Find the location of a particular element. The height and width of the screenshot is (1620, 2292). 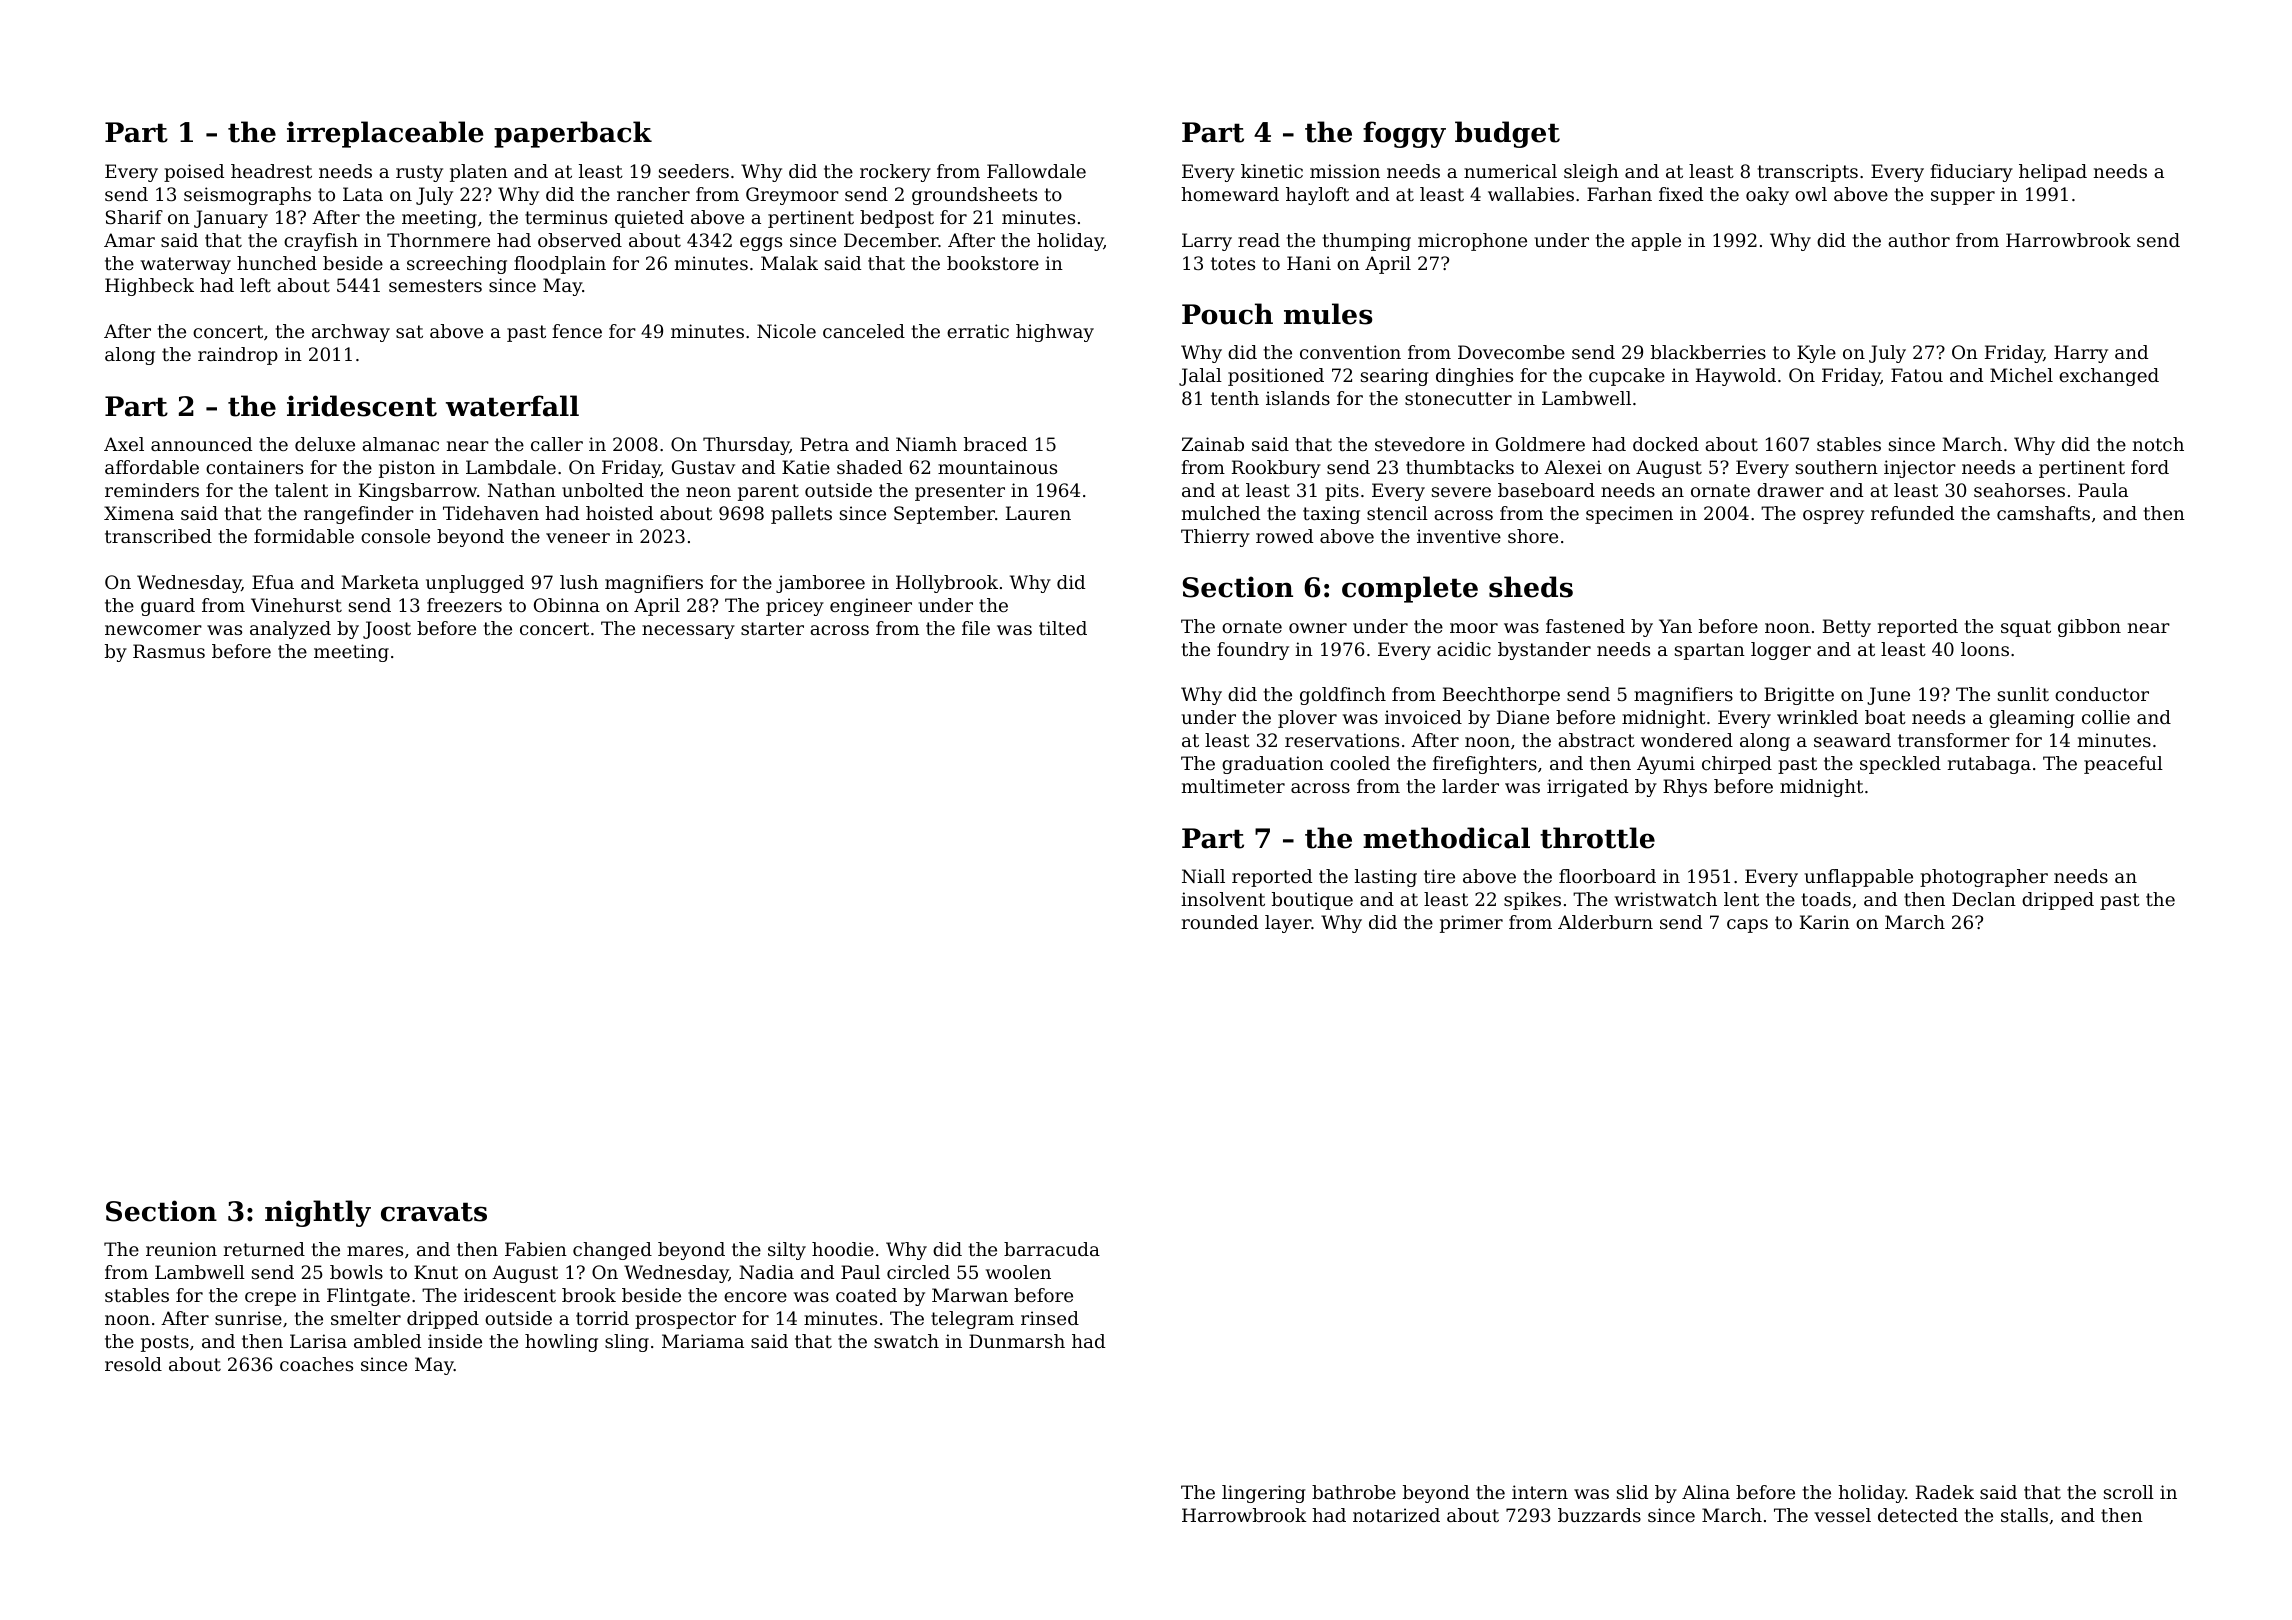

cravats is located at coordinates (434, 1212).
